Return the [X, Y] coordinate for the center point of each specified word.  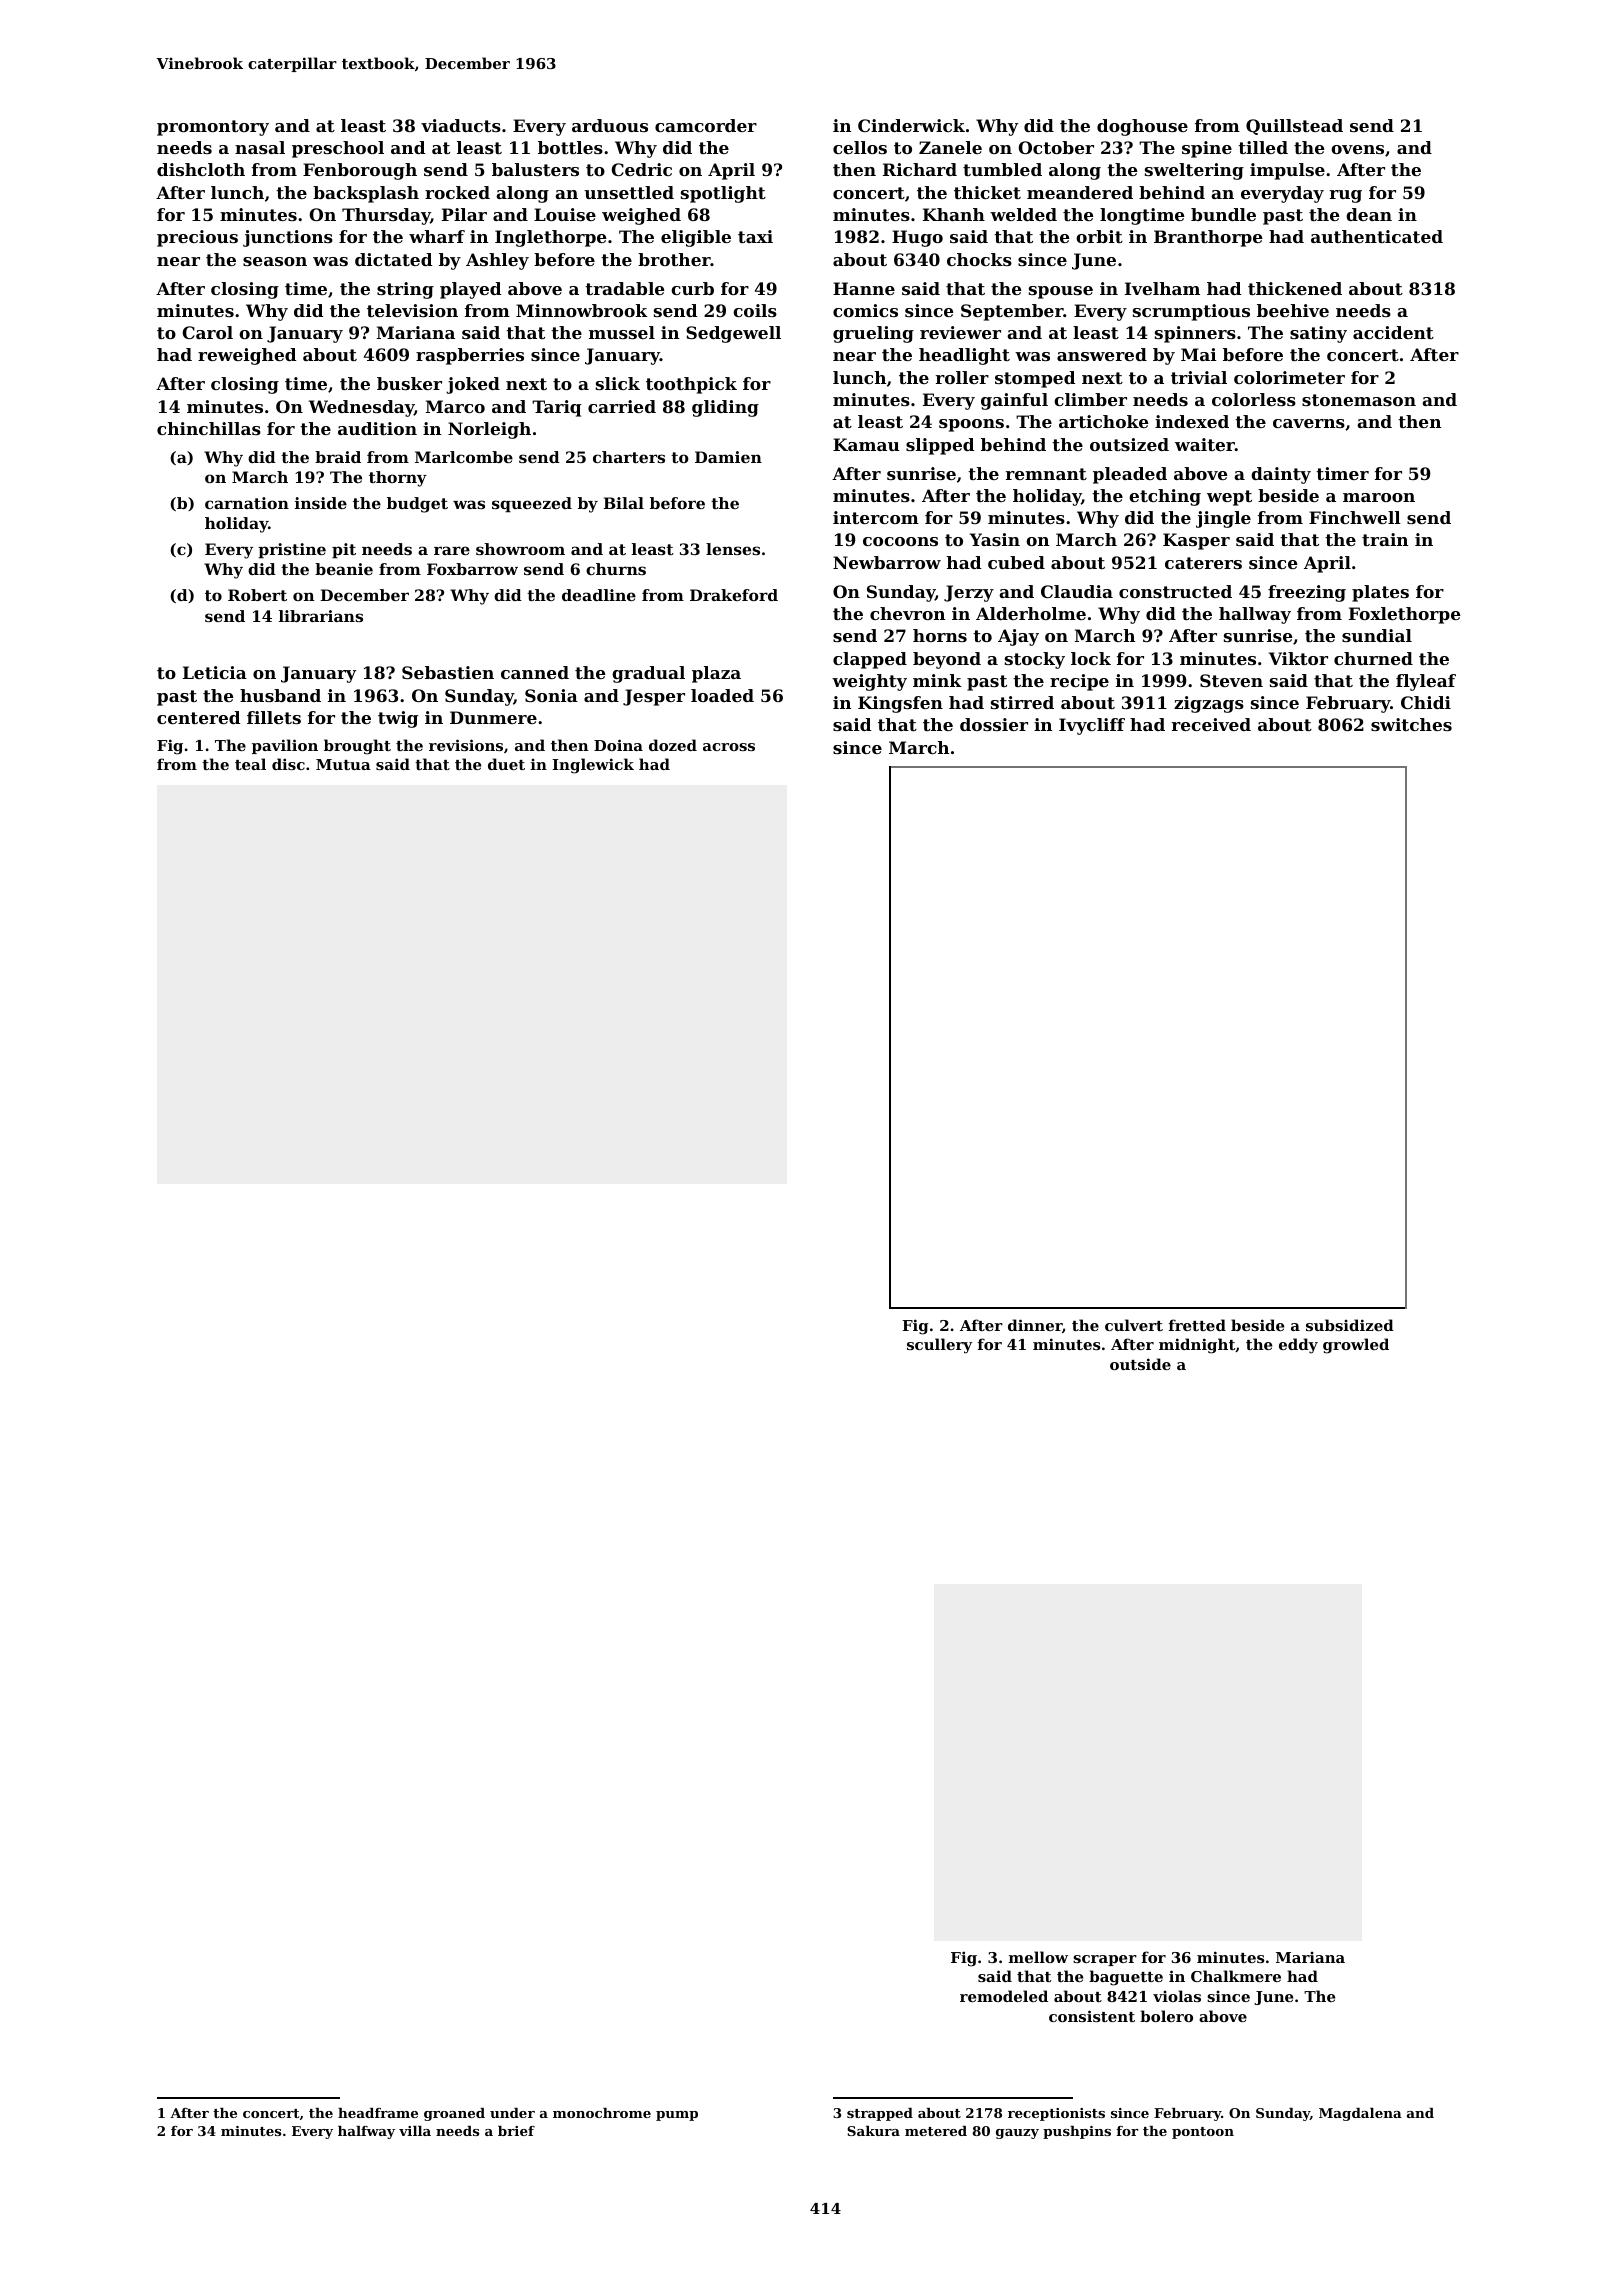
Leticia [215, 672]
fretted [1197, 1325]
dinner [1035, 1325]
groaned [454, 2114]
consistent [1092, 2016]
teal [250, 764]
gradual [648, 674]
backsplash [366, 194]
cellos [860, 147]
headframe [378, 2113]
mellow [1038, 1957]
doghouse [1142, 127]
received [1211, 724]
